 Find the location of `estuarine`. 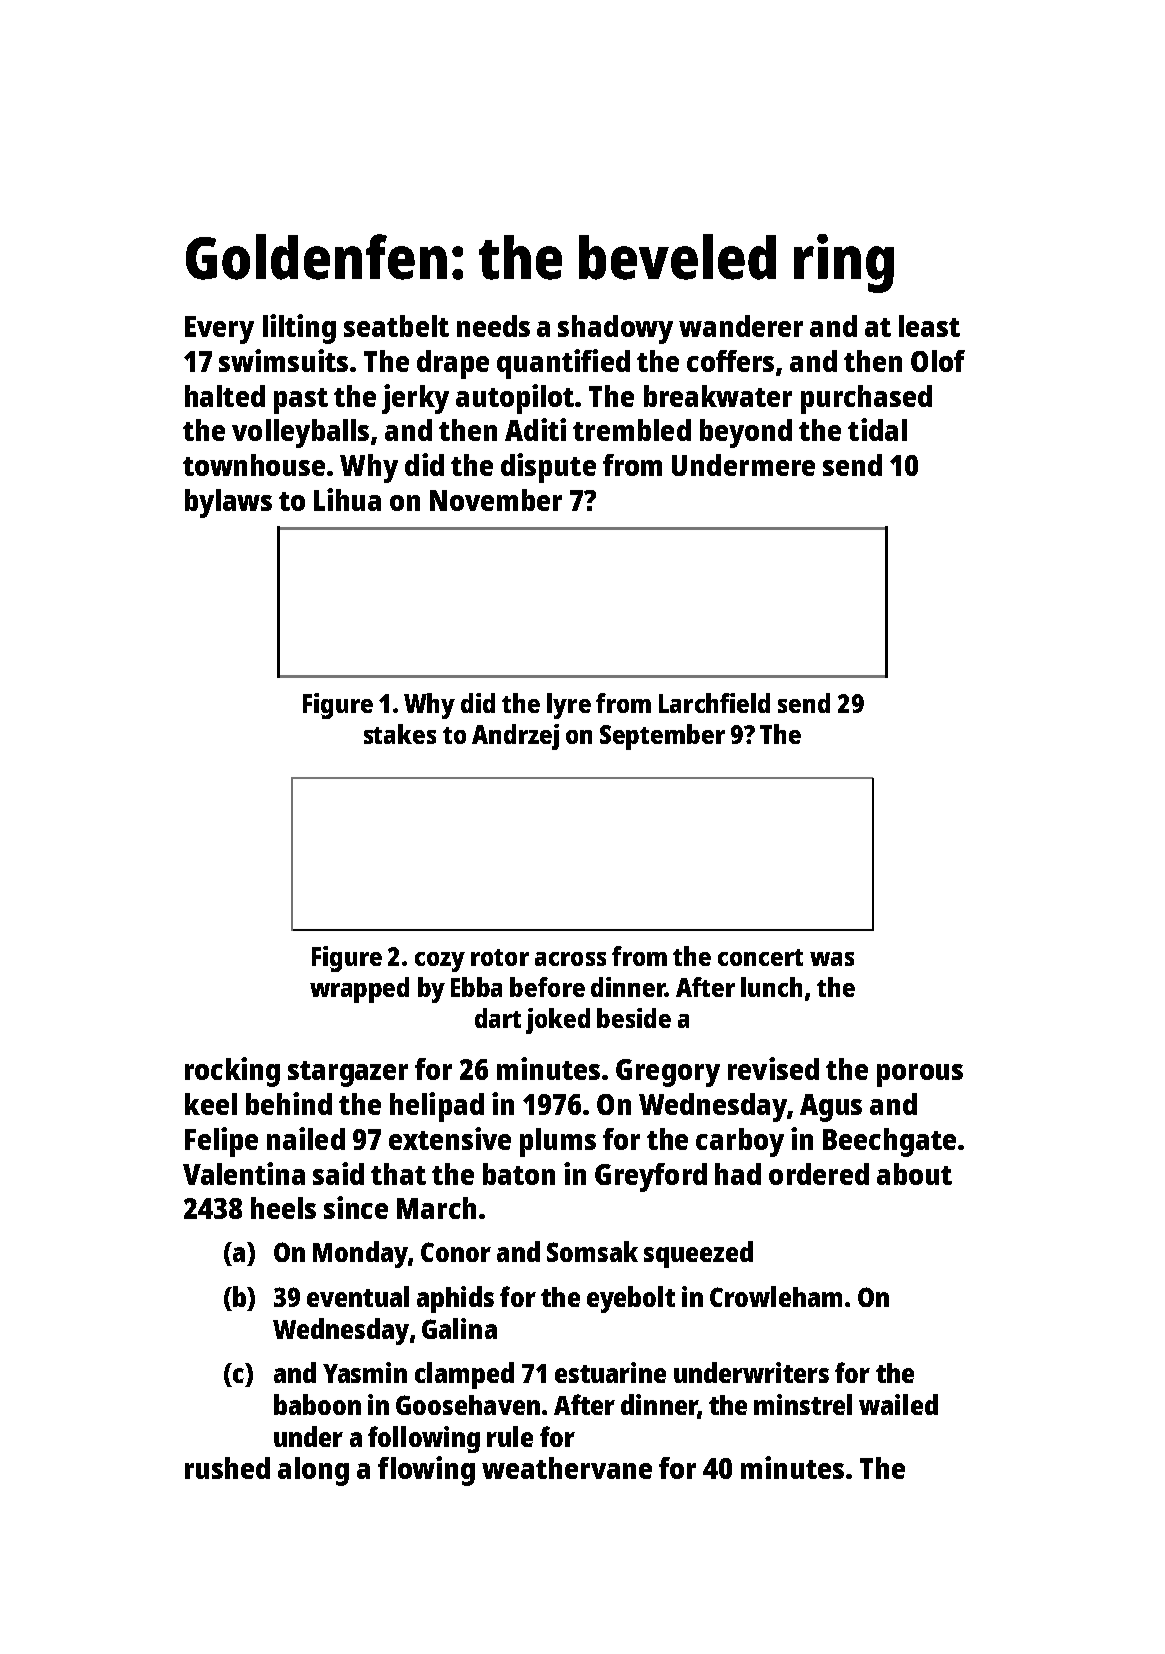

estuarine is located at coordinates (610, 1372).
